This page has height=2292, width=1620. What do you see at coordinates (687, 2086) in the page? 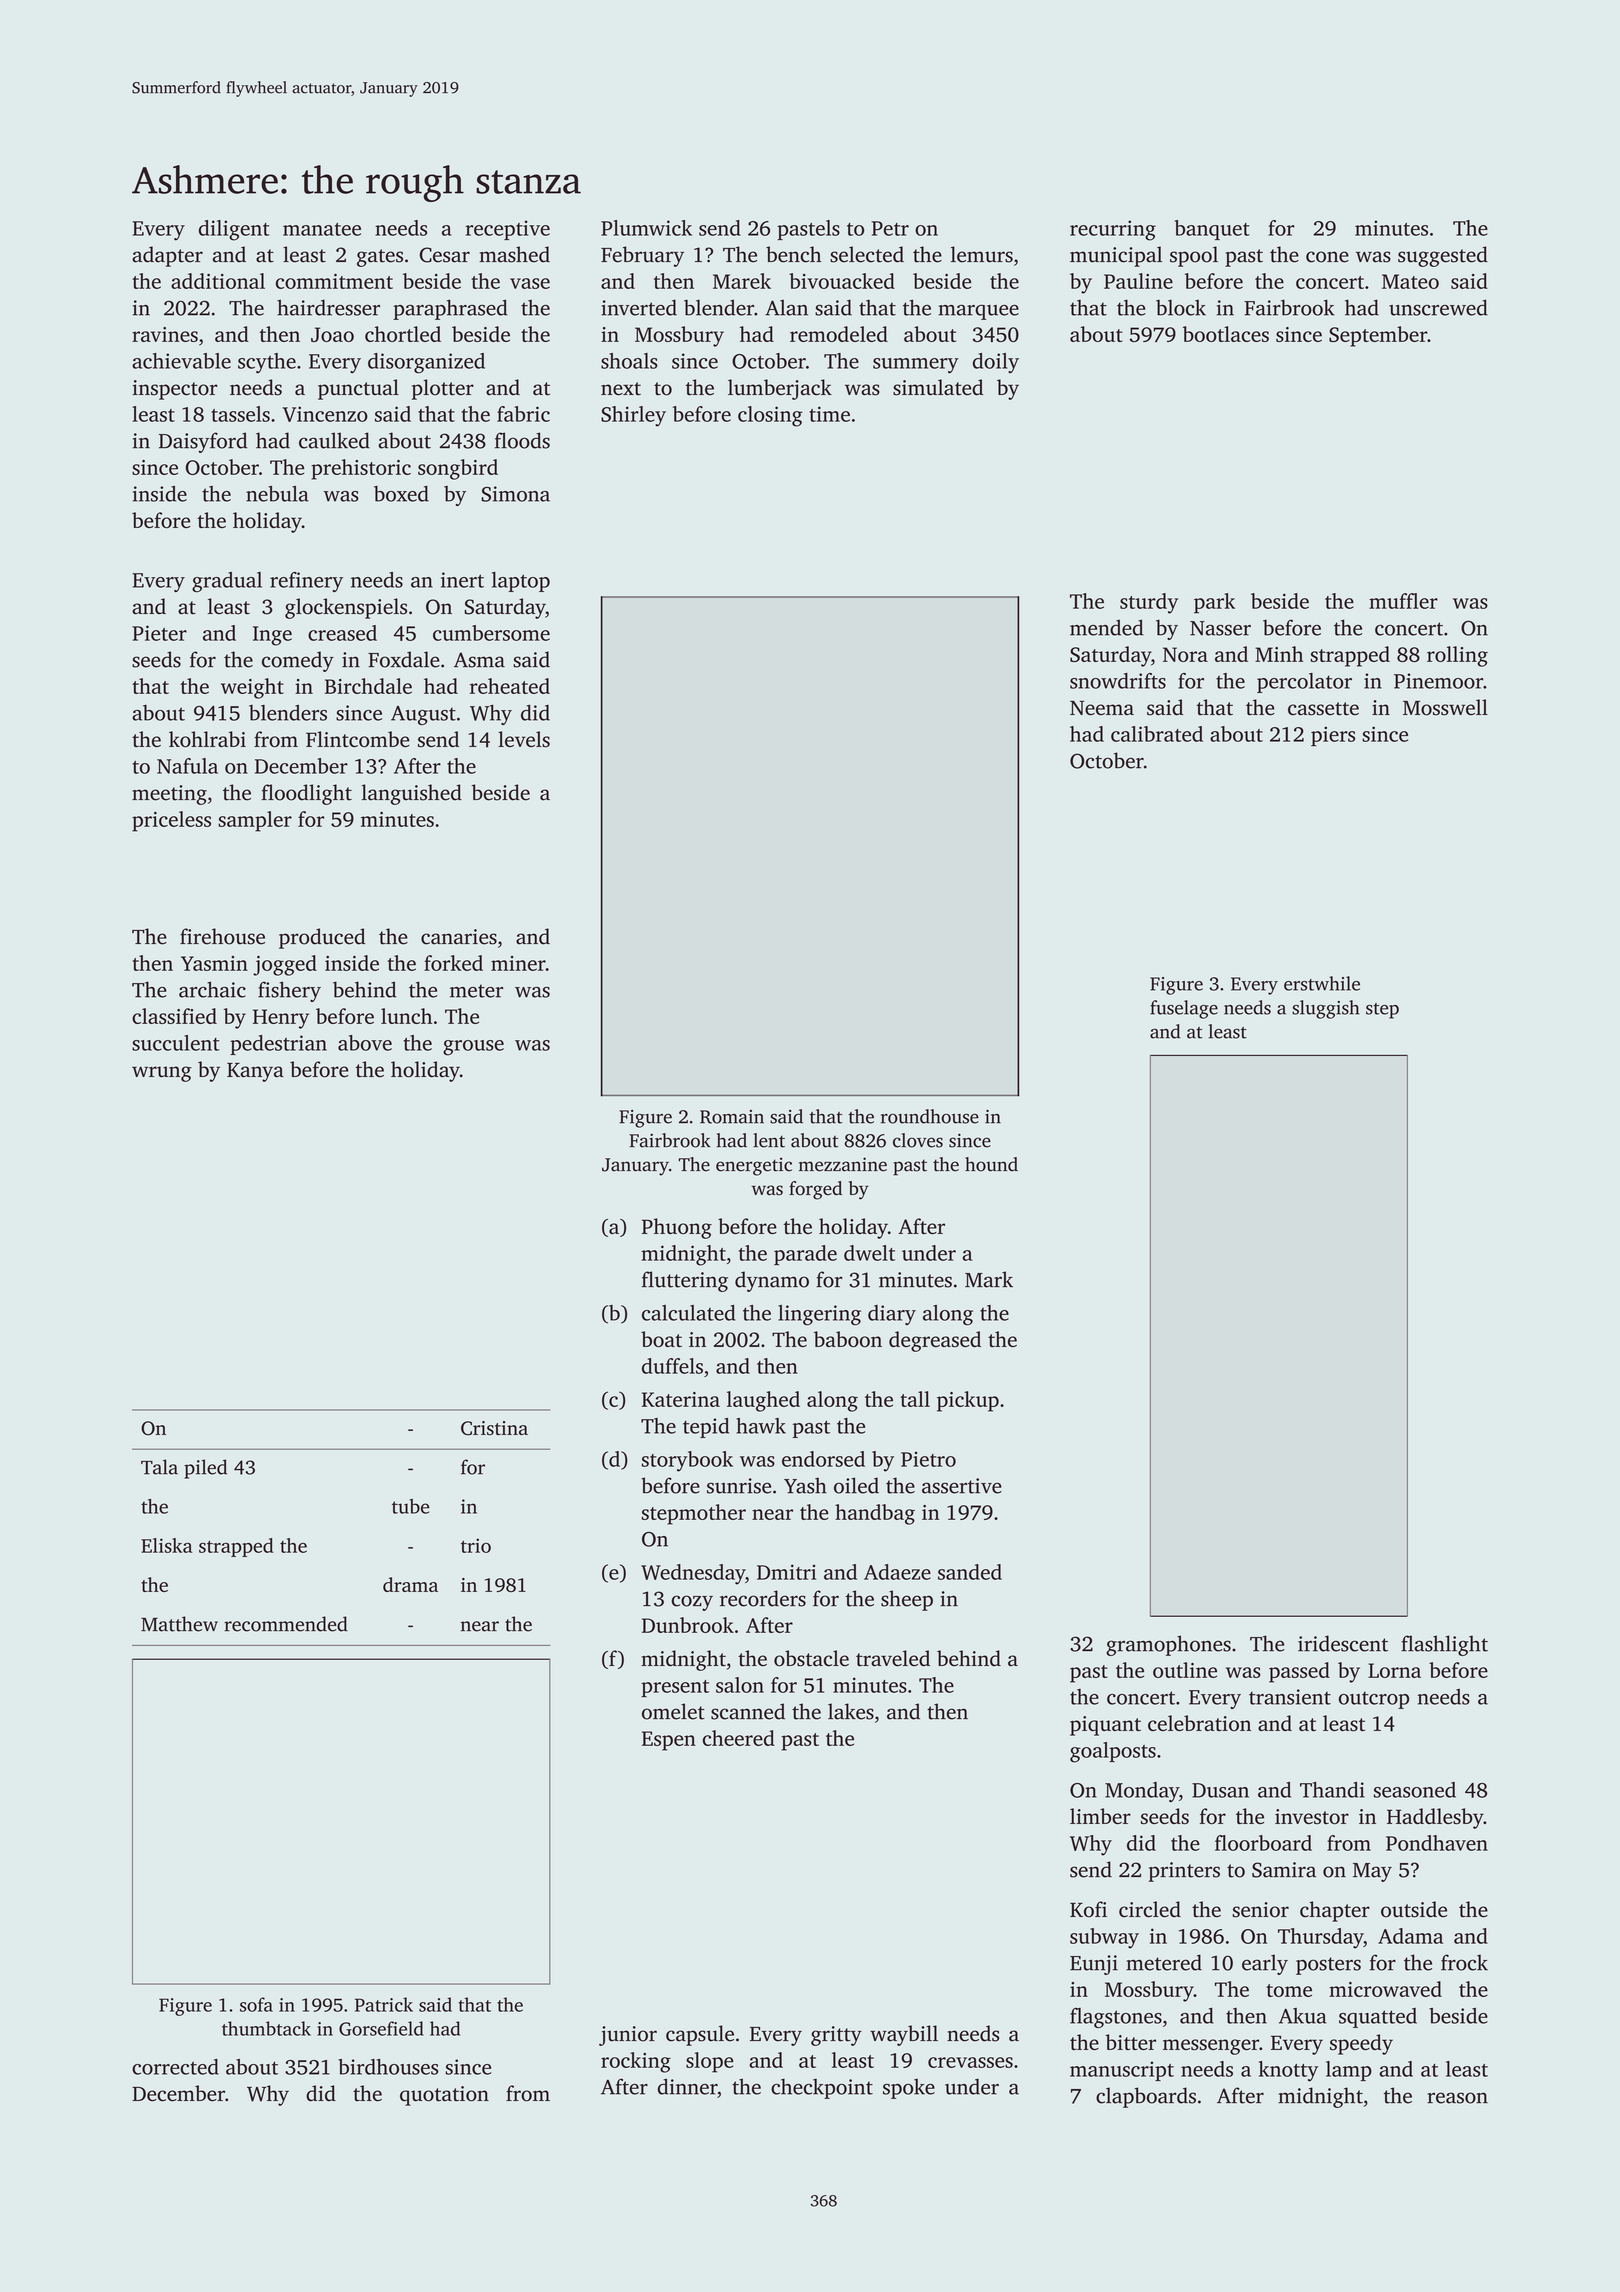
I see `dinner` at bounding box center [687, 2086].
